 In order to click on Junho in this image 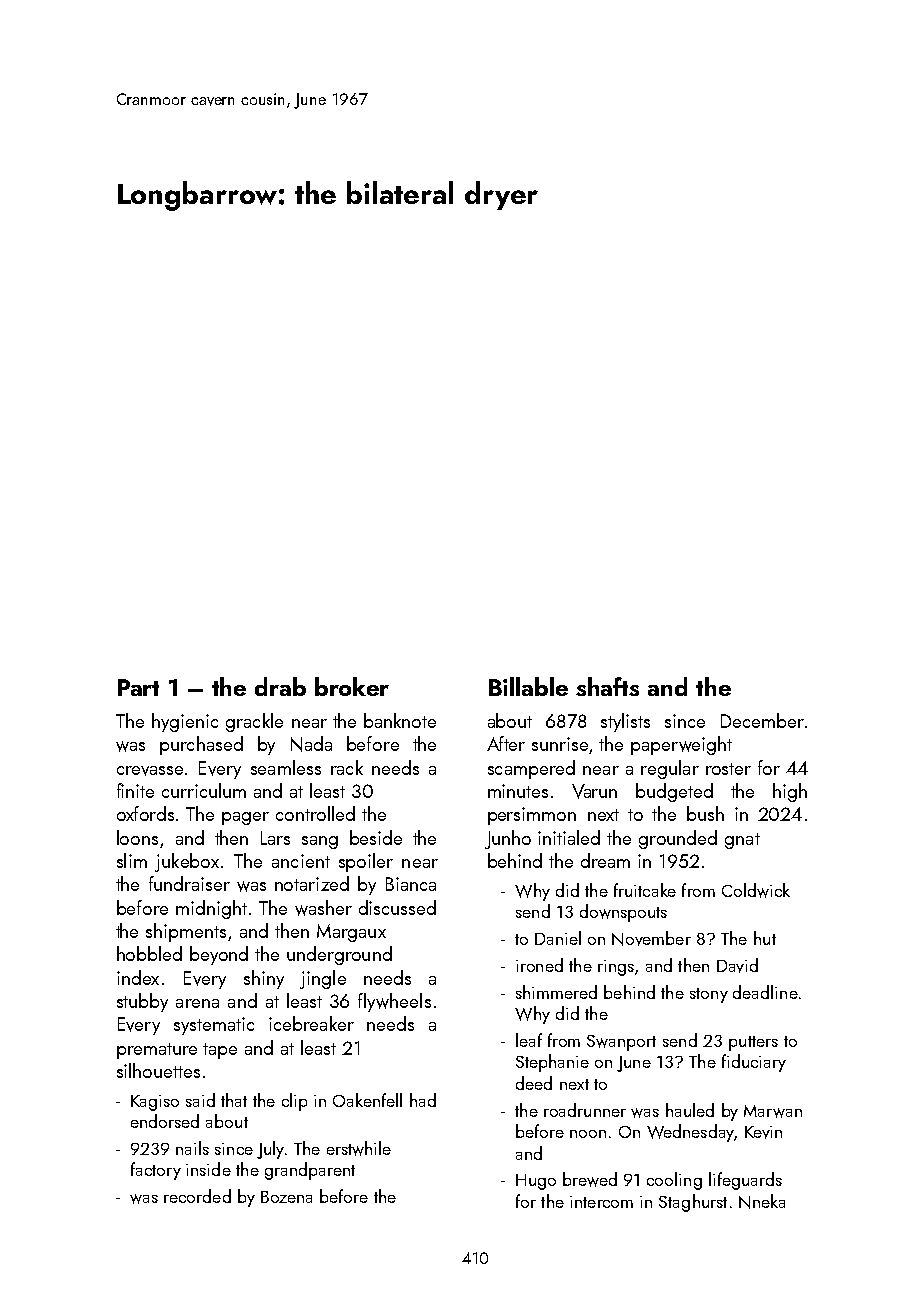, I will do `click(508, 839)`.
